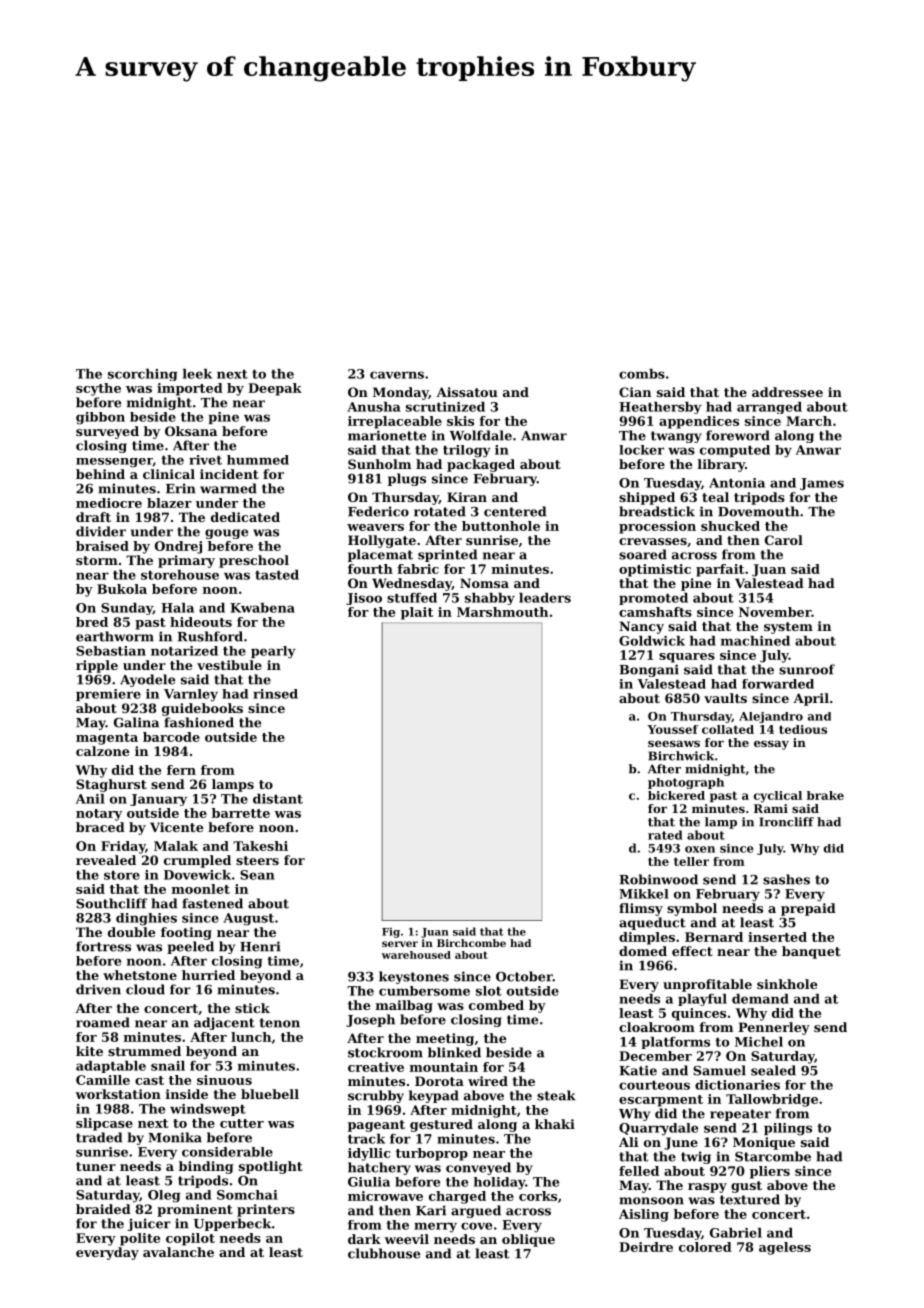 This screenshot has height=1308, width=924. I want to click on Birchcombe, so click(471, 943).
